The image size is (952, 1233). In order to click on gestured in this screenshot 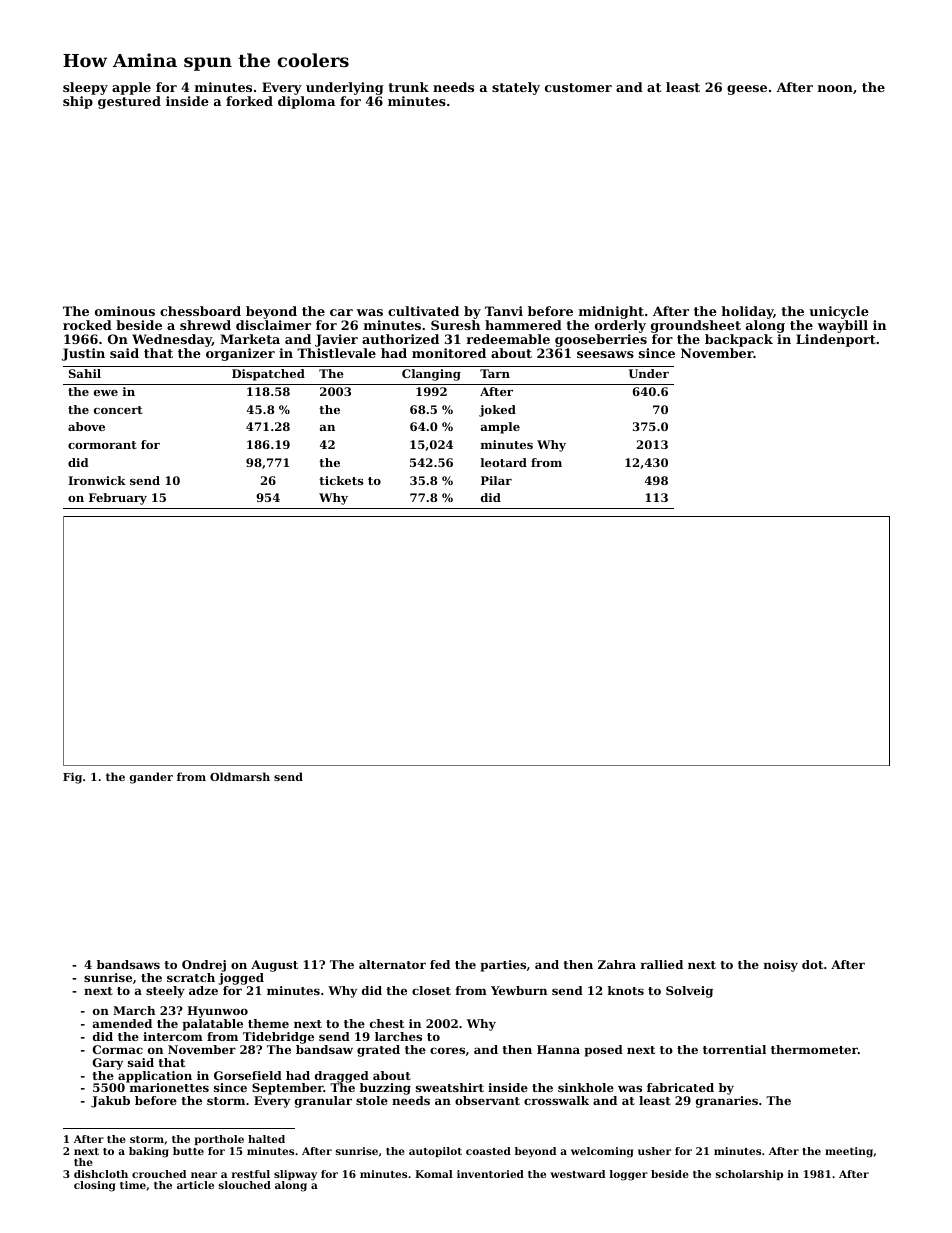, I will do `click(129, 102)`.
